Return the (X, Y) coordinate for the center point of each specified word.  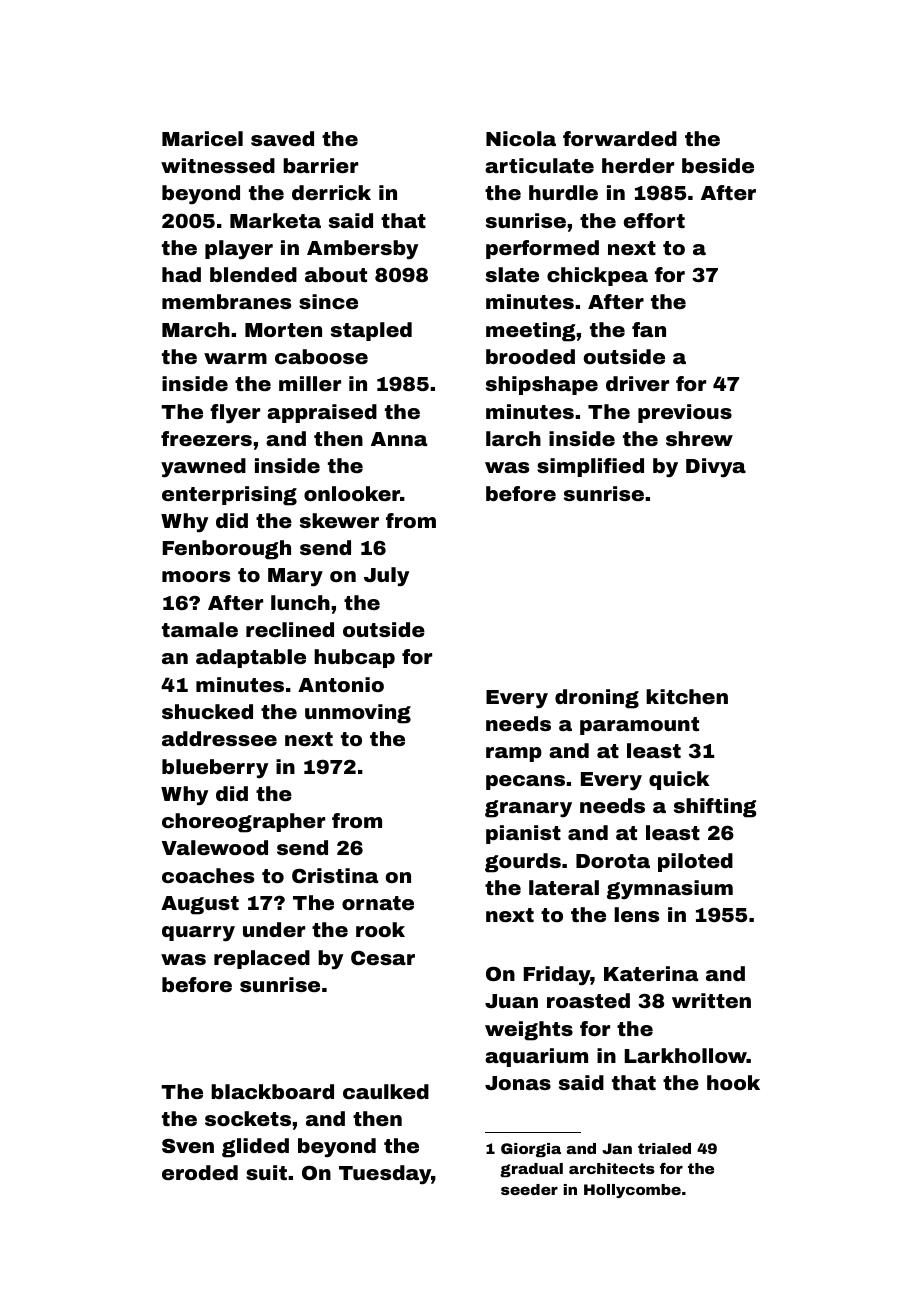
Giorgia (531, 1150)
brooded (530, 356)
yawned (203, 468)
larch (513, 438)
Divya (716, 468)
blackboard (272, 1091)
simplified (590, 467)
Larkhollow (686, 1055)
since (328, 301)
